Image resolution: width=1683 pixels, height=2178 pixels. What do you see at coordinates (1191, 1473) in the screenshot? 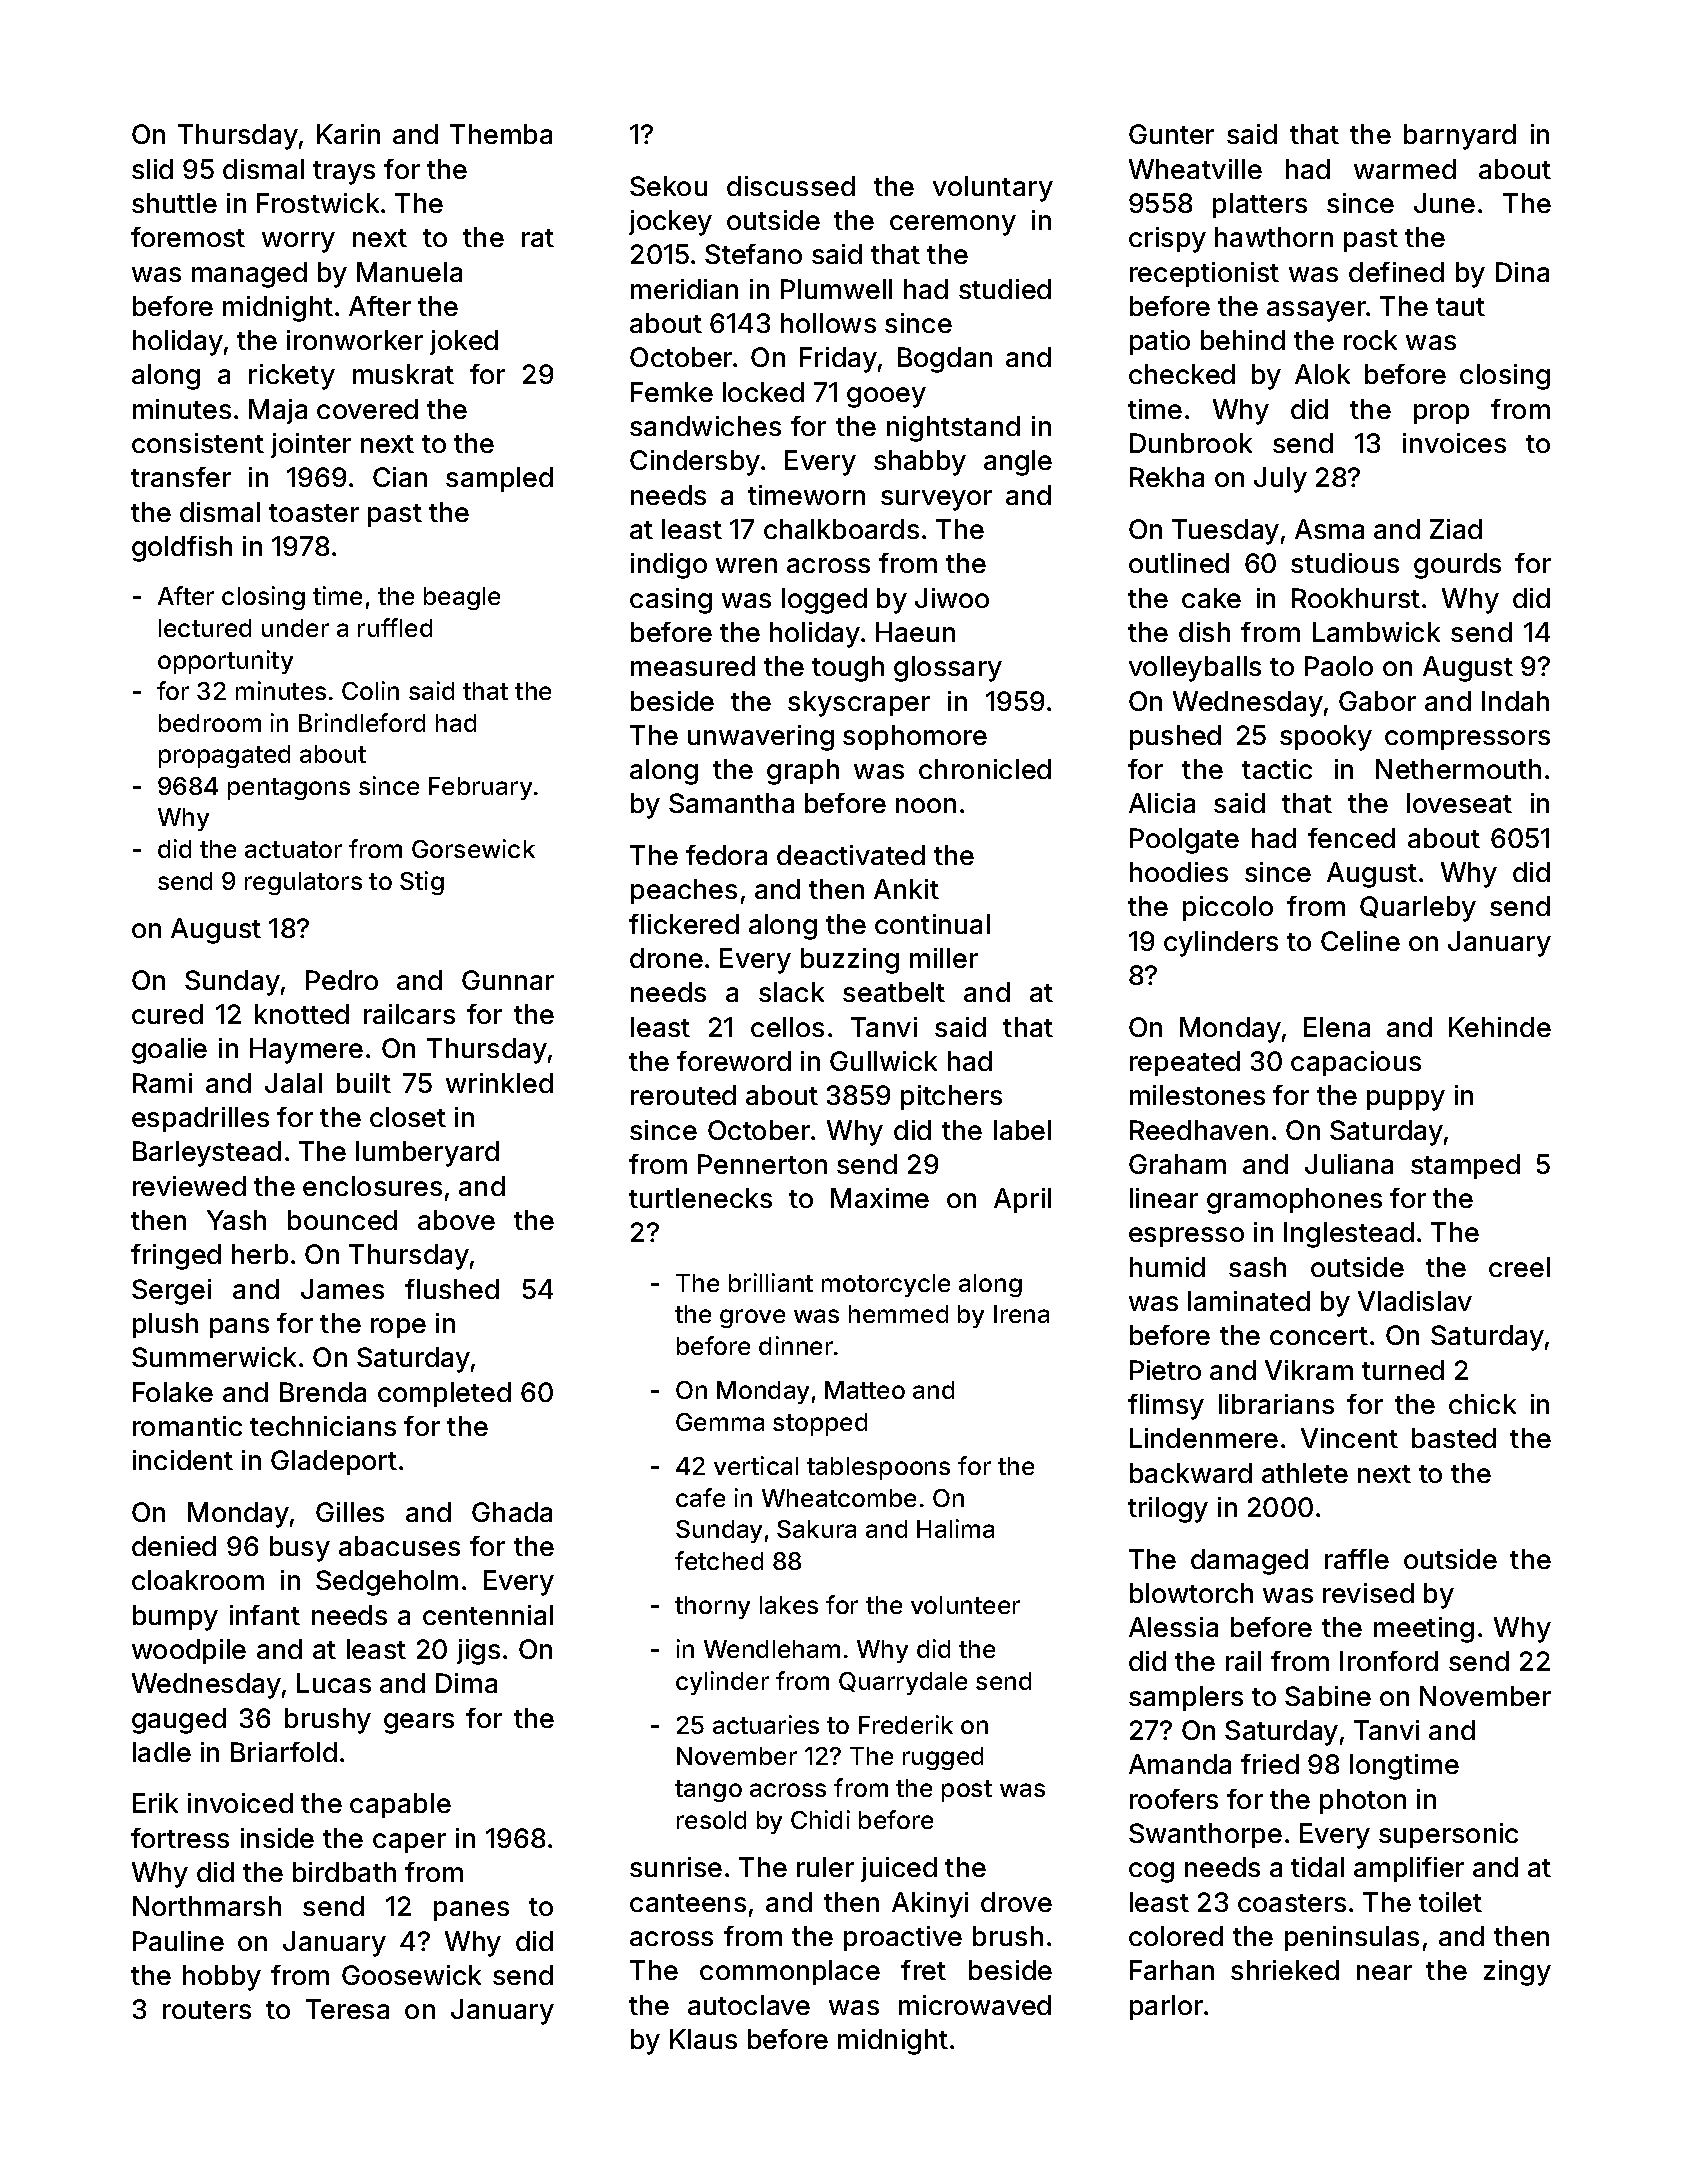
I see `backward` at bounding box center [1191, 1473].
